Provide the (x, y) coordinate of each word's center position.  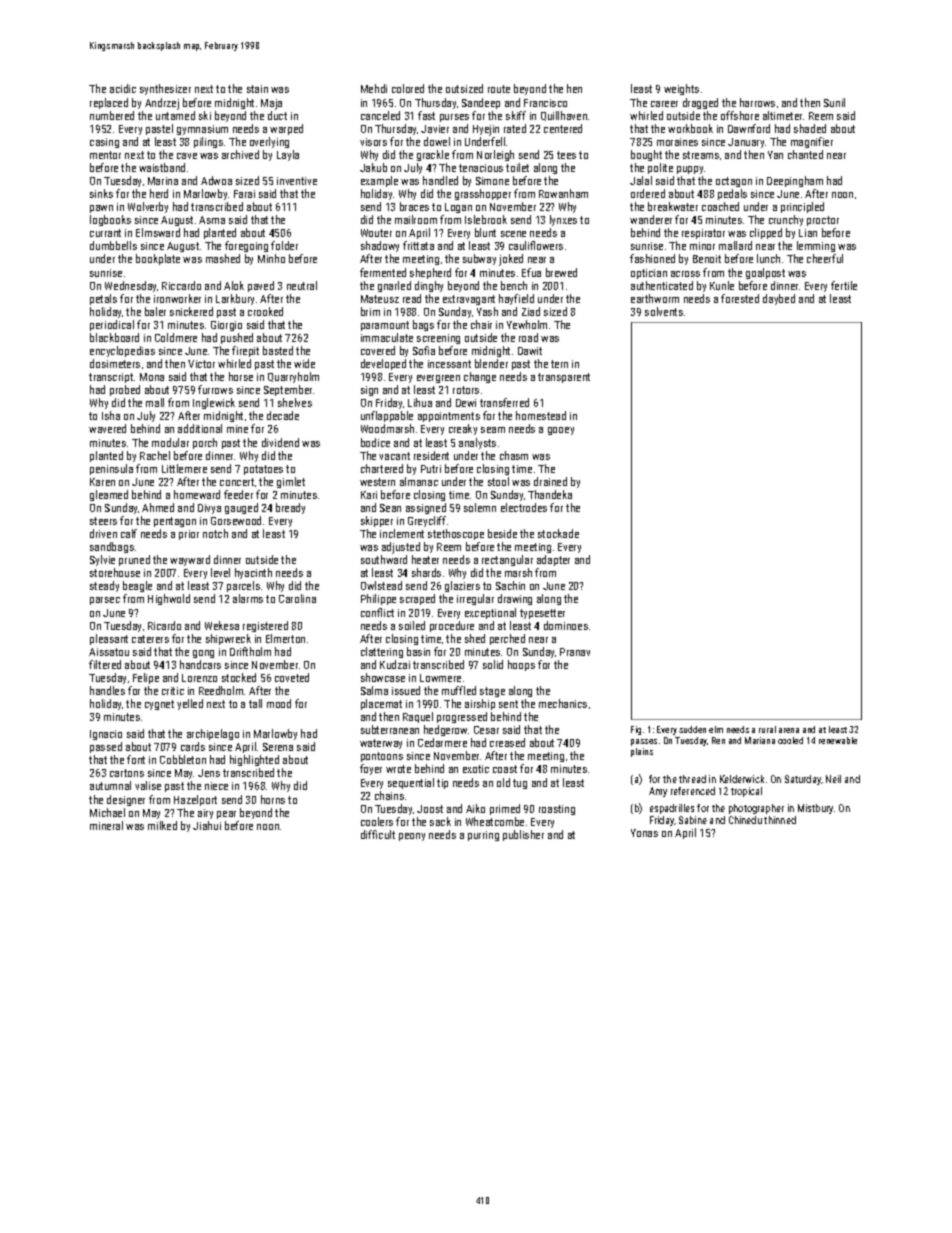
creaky (463, 429)
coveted (292, 677)
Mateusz (380, 299)
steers (103, 521)
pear (226, 815)
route (499, 89)
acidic (123, 88)
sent (508, 704)
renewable (838, 740)
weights (681, 89)
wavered (107, 428)
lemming (816, 246)
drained (550, 481)
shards (426, 572)
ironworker (177, 298)
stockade (558, 533)
